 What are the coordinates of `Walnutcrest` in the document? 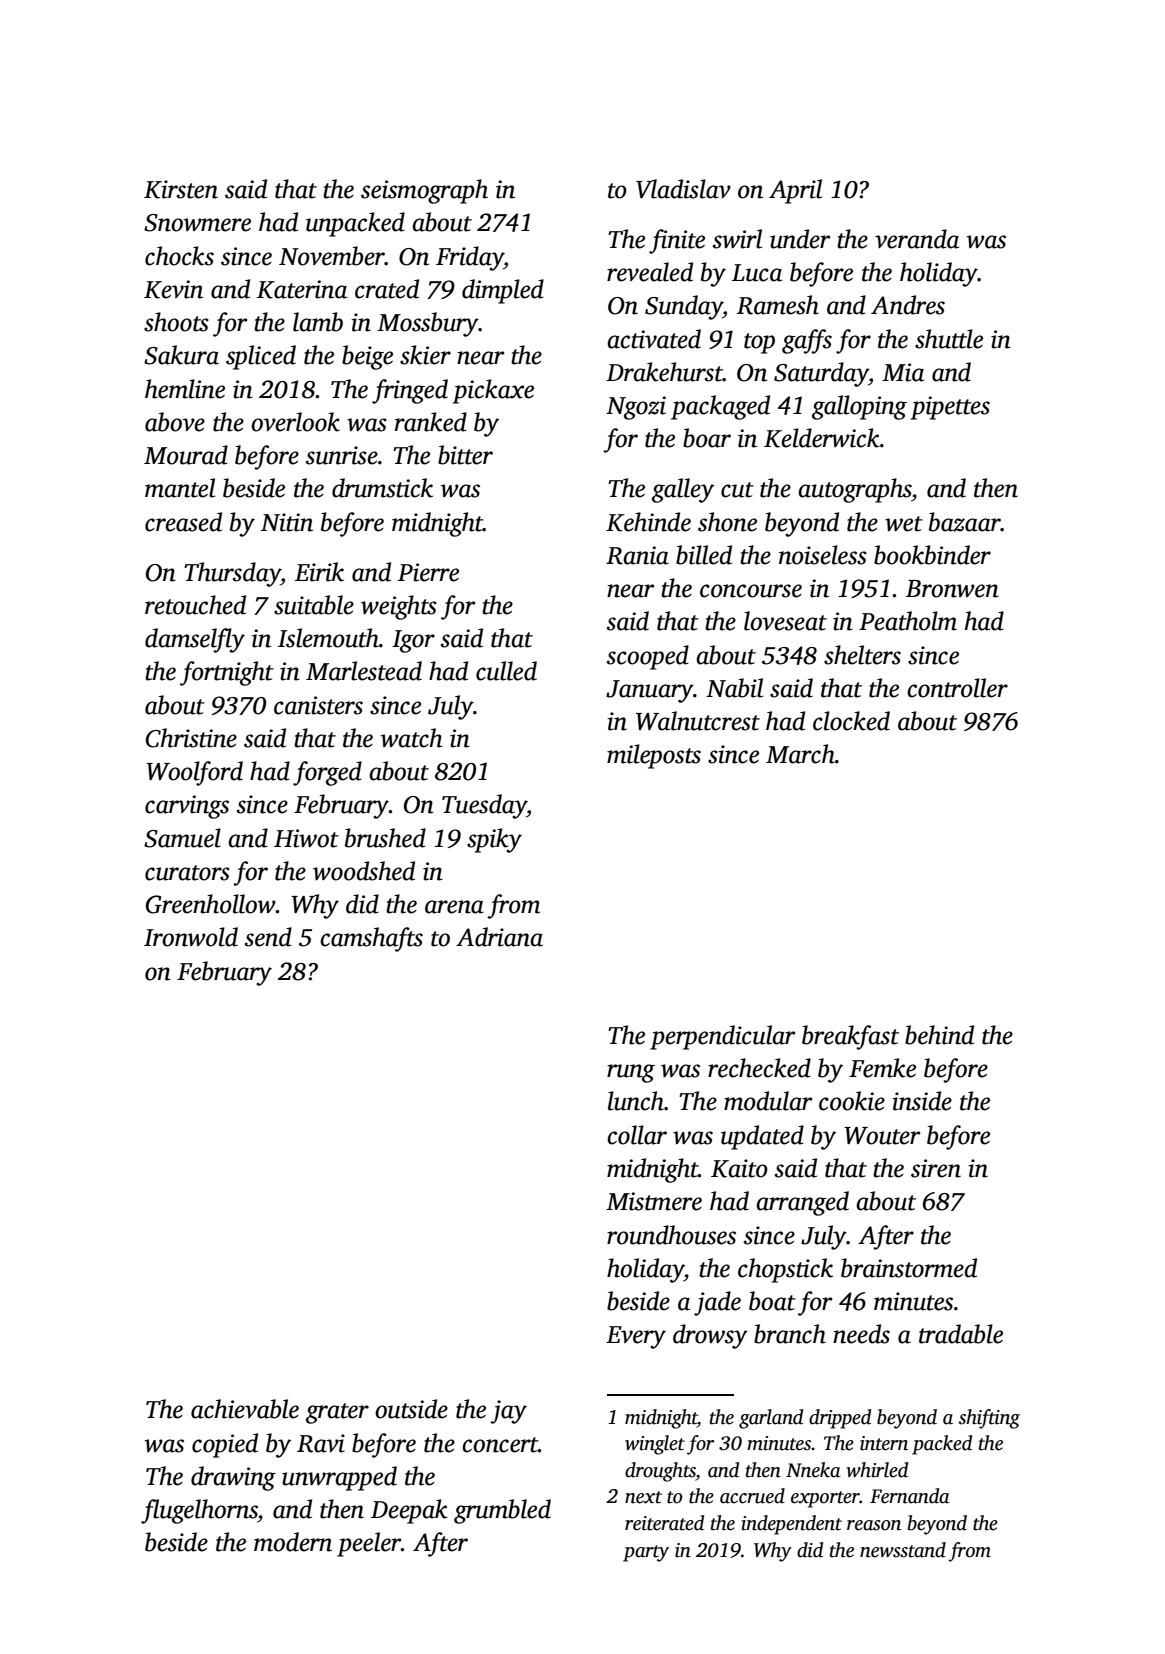 It's located at (698, 721).
